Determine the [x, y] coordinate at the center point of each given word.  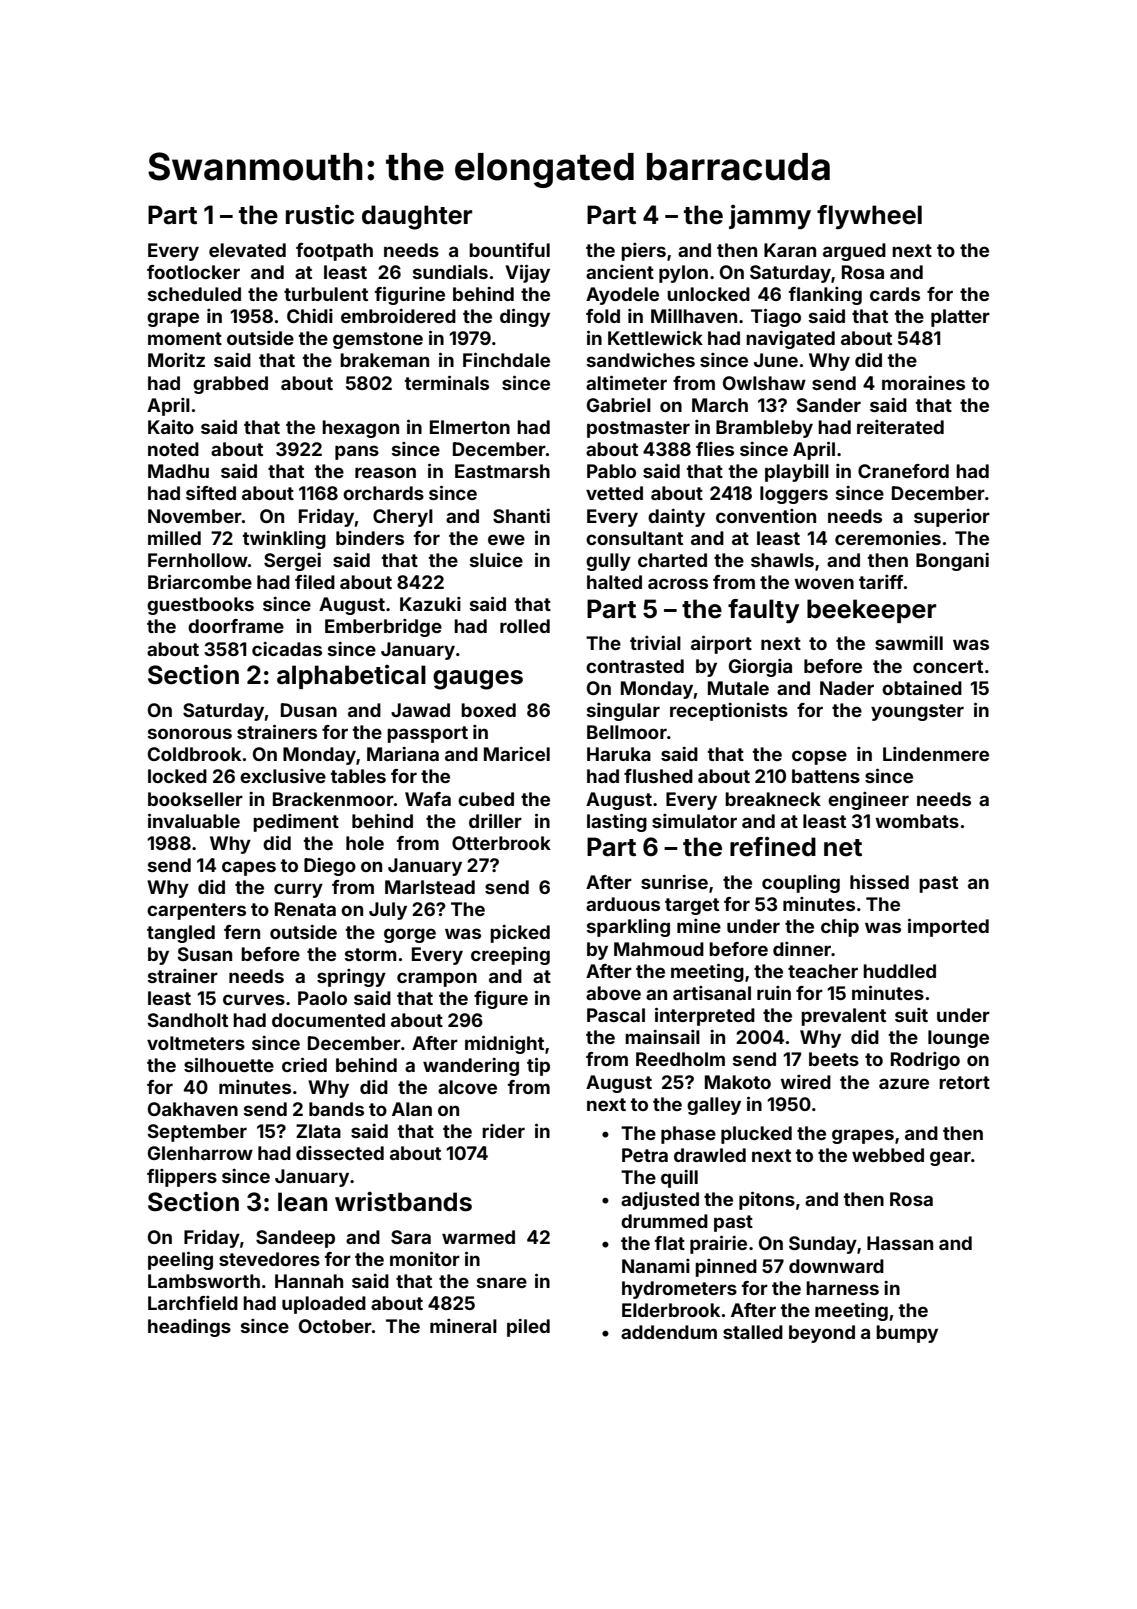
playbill [797, 473]
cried [304, 1065]
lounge [958, 1039]
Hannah [309, 1281]
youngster [917, 712]
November [195, 516]
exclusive [283, 776]
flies [715, 449]
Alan [412, 1109]
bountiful [509, 250]
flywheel [869, 217]
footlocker [193, 272]
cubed [486, 799]
